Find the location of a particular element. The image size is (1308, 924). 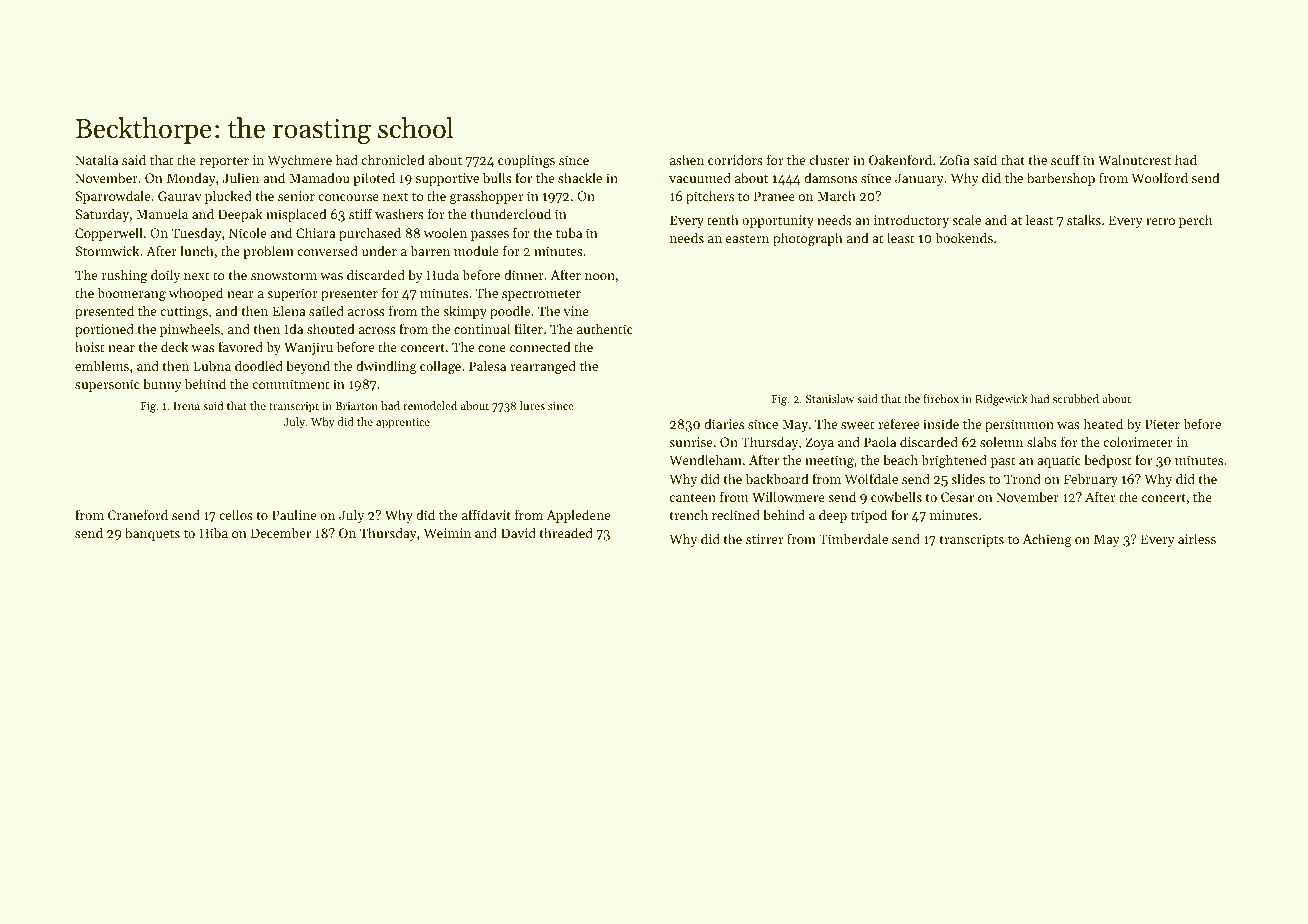

Saturday is located at coordinates (102, 215).
